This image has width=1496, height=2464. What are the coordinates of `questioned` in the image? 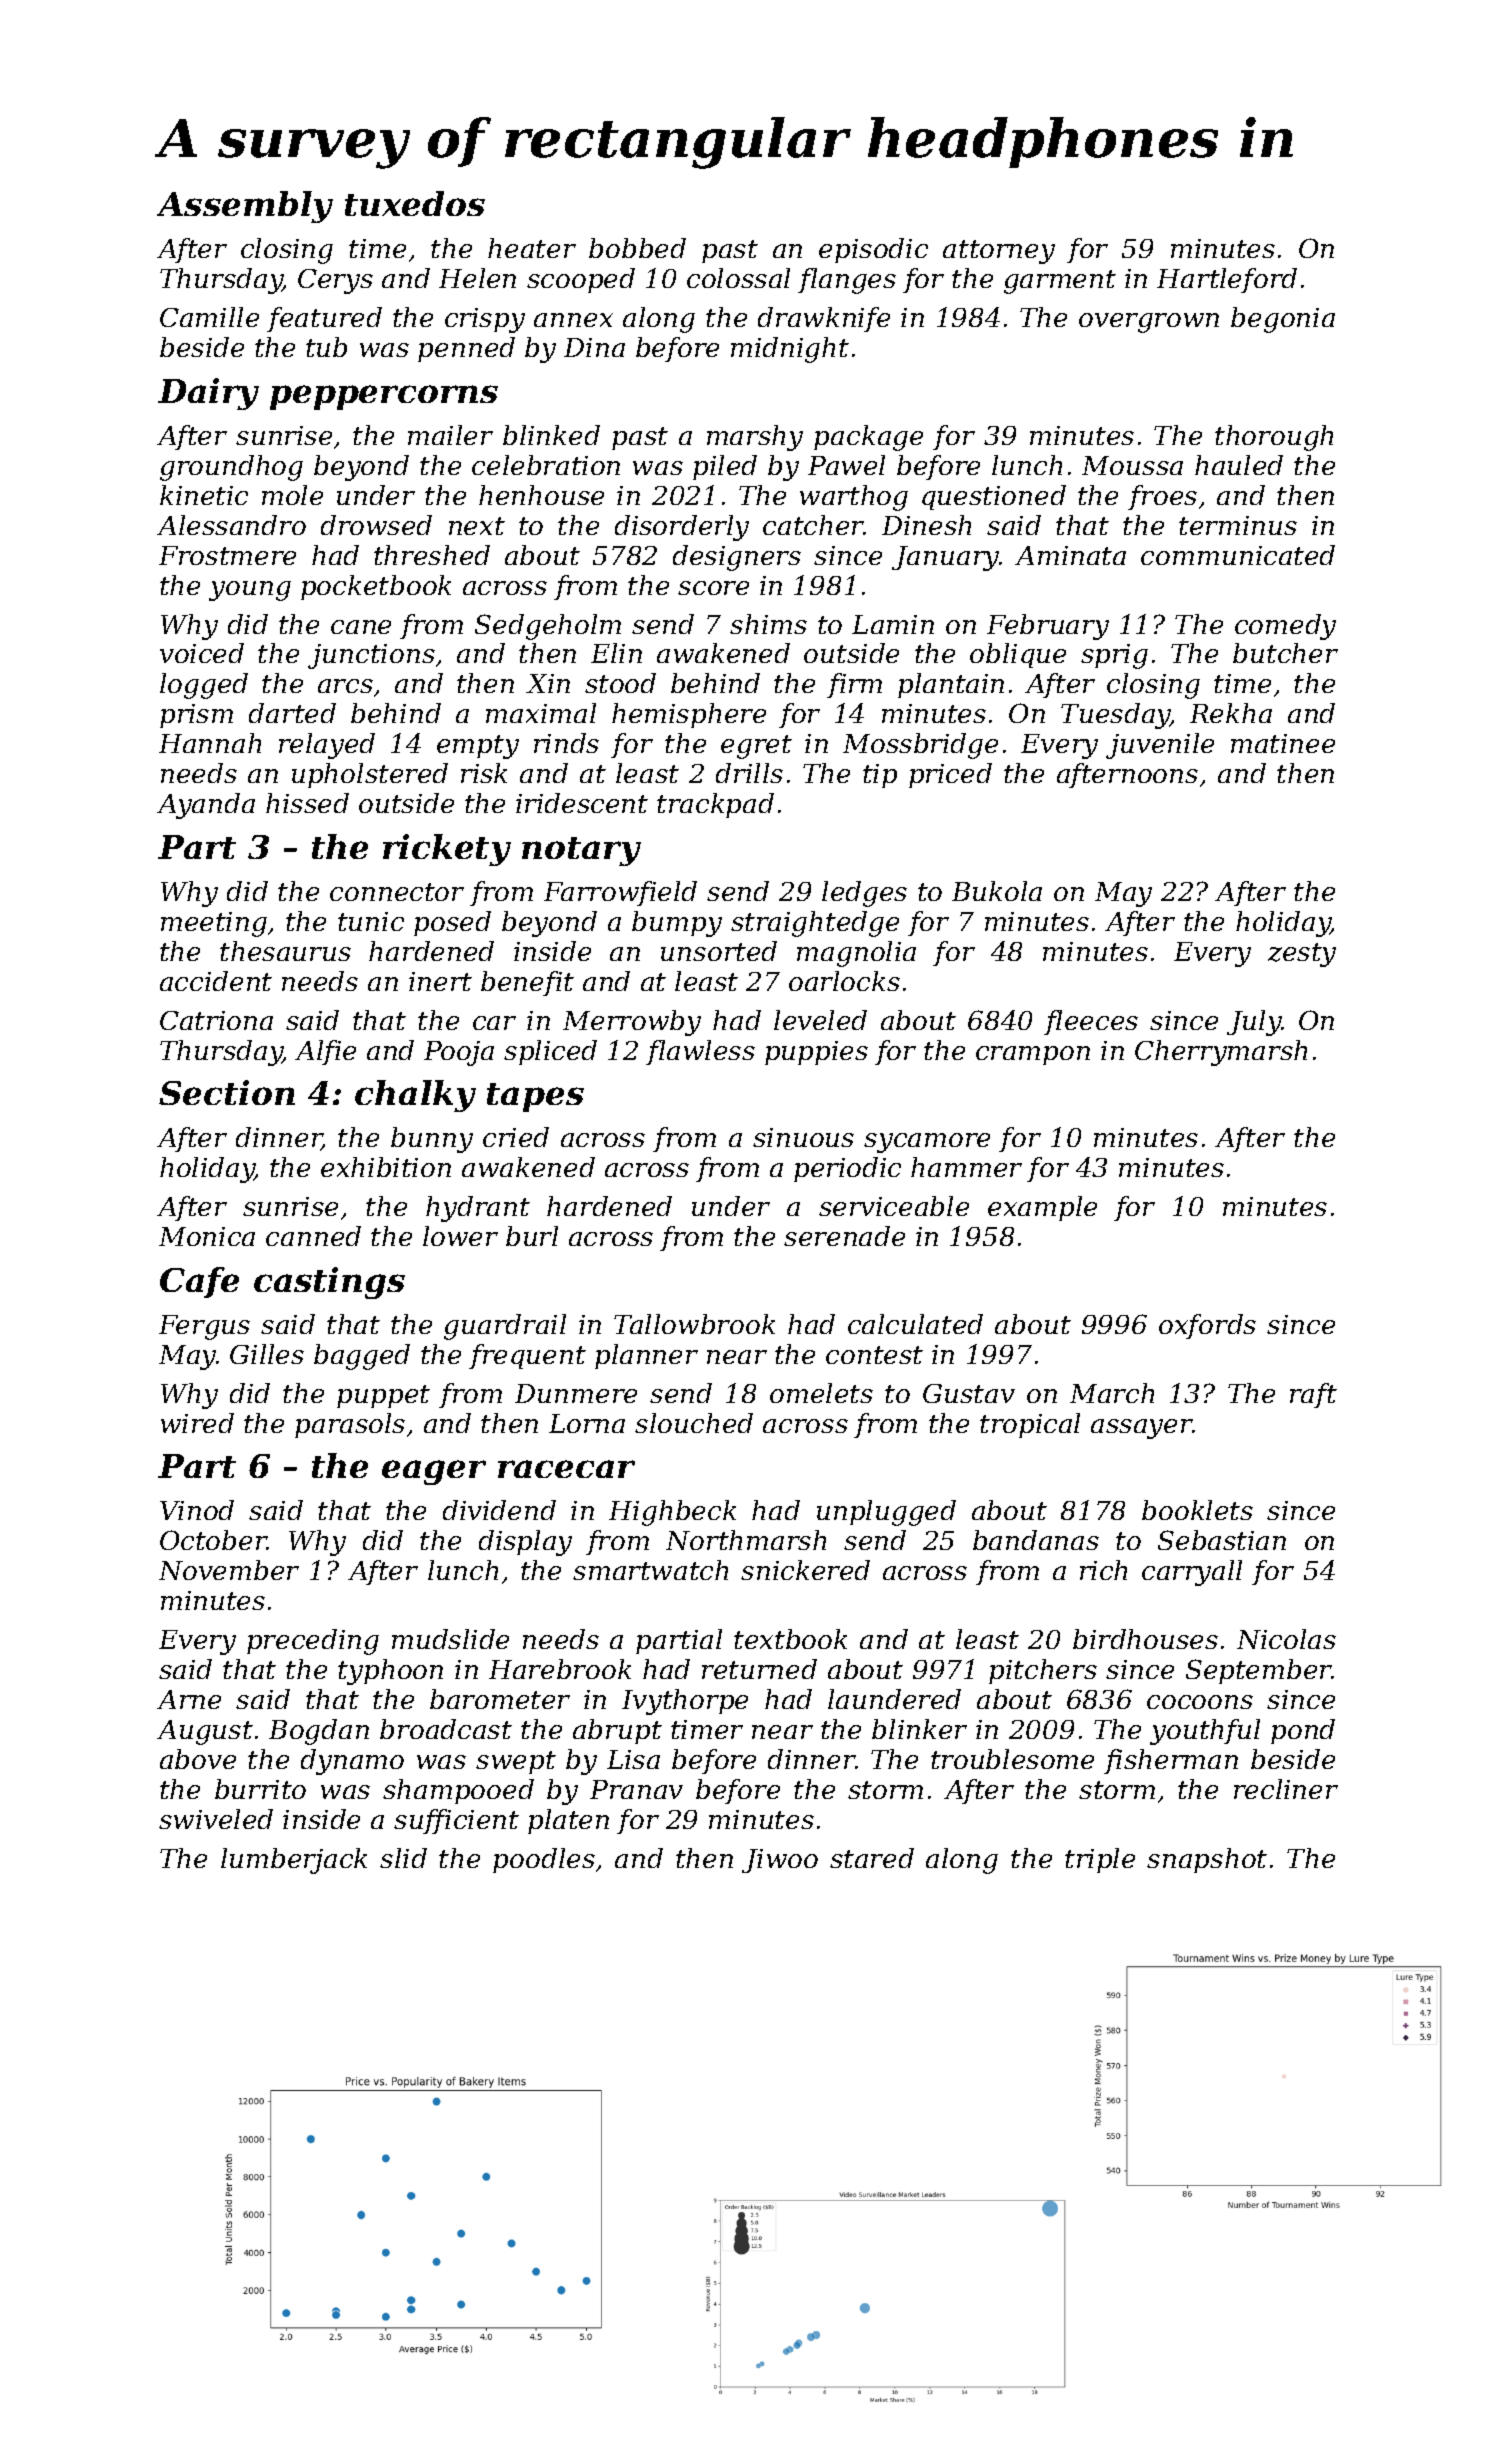 It's located at (994, 497).
